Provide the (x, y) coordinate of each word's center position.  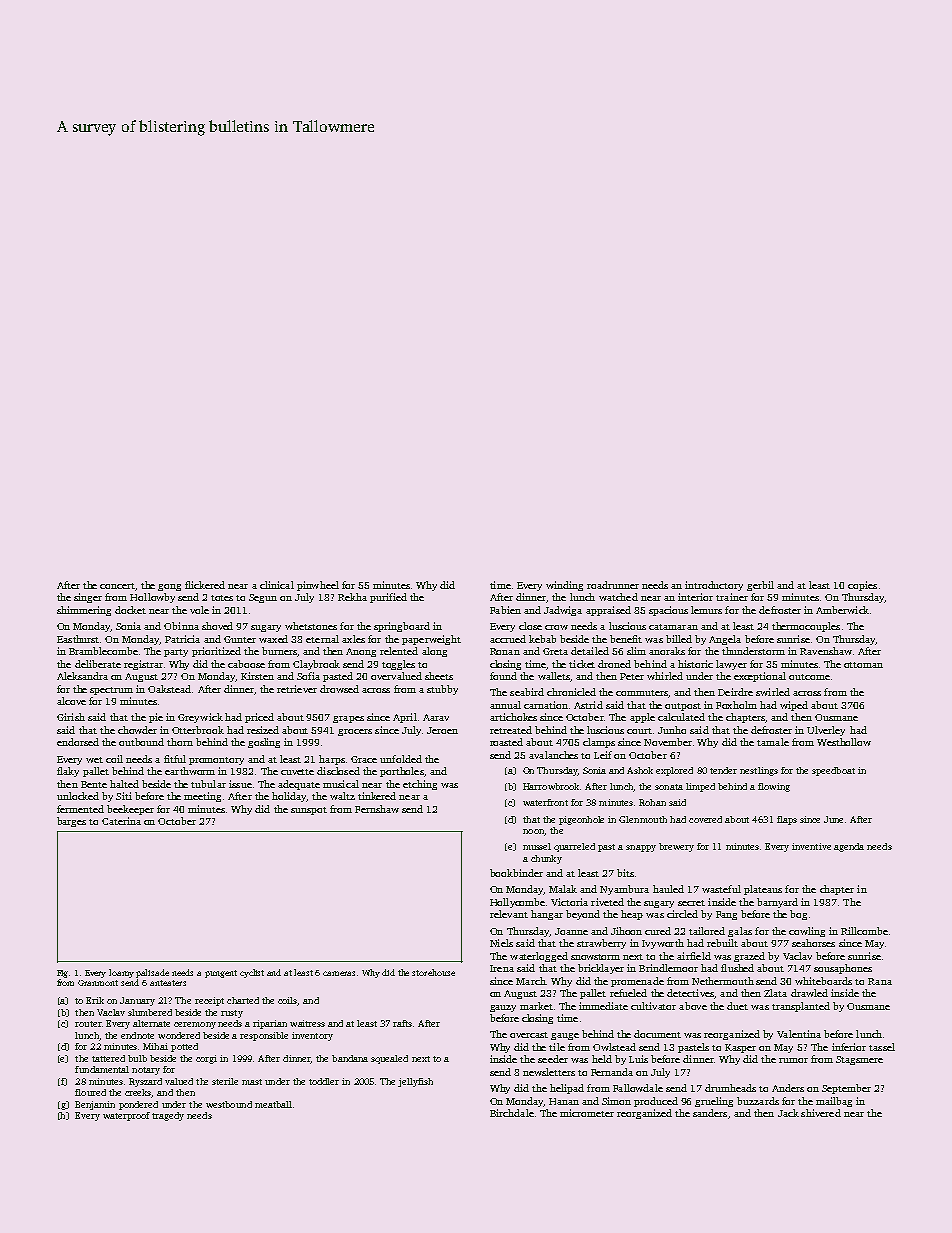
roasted (506, 742)
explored (674, 771)
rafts (402, 1023)
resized (263, 730)
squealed (389, 1059)
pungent (221, 974)
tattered (108, 1058)
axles (353, 639)
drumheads (730, 1088)
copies (862, 586)
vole (199, 610)
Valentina (799, 1034)
